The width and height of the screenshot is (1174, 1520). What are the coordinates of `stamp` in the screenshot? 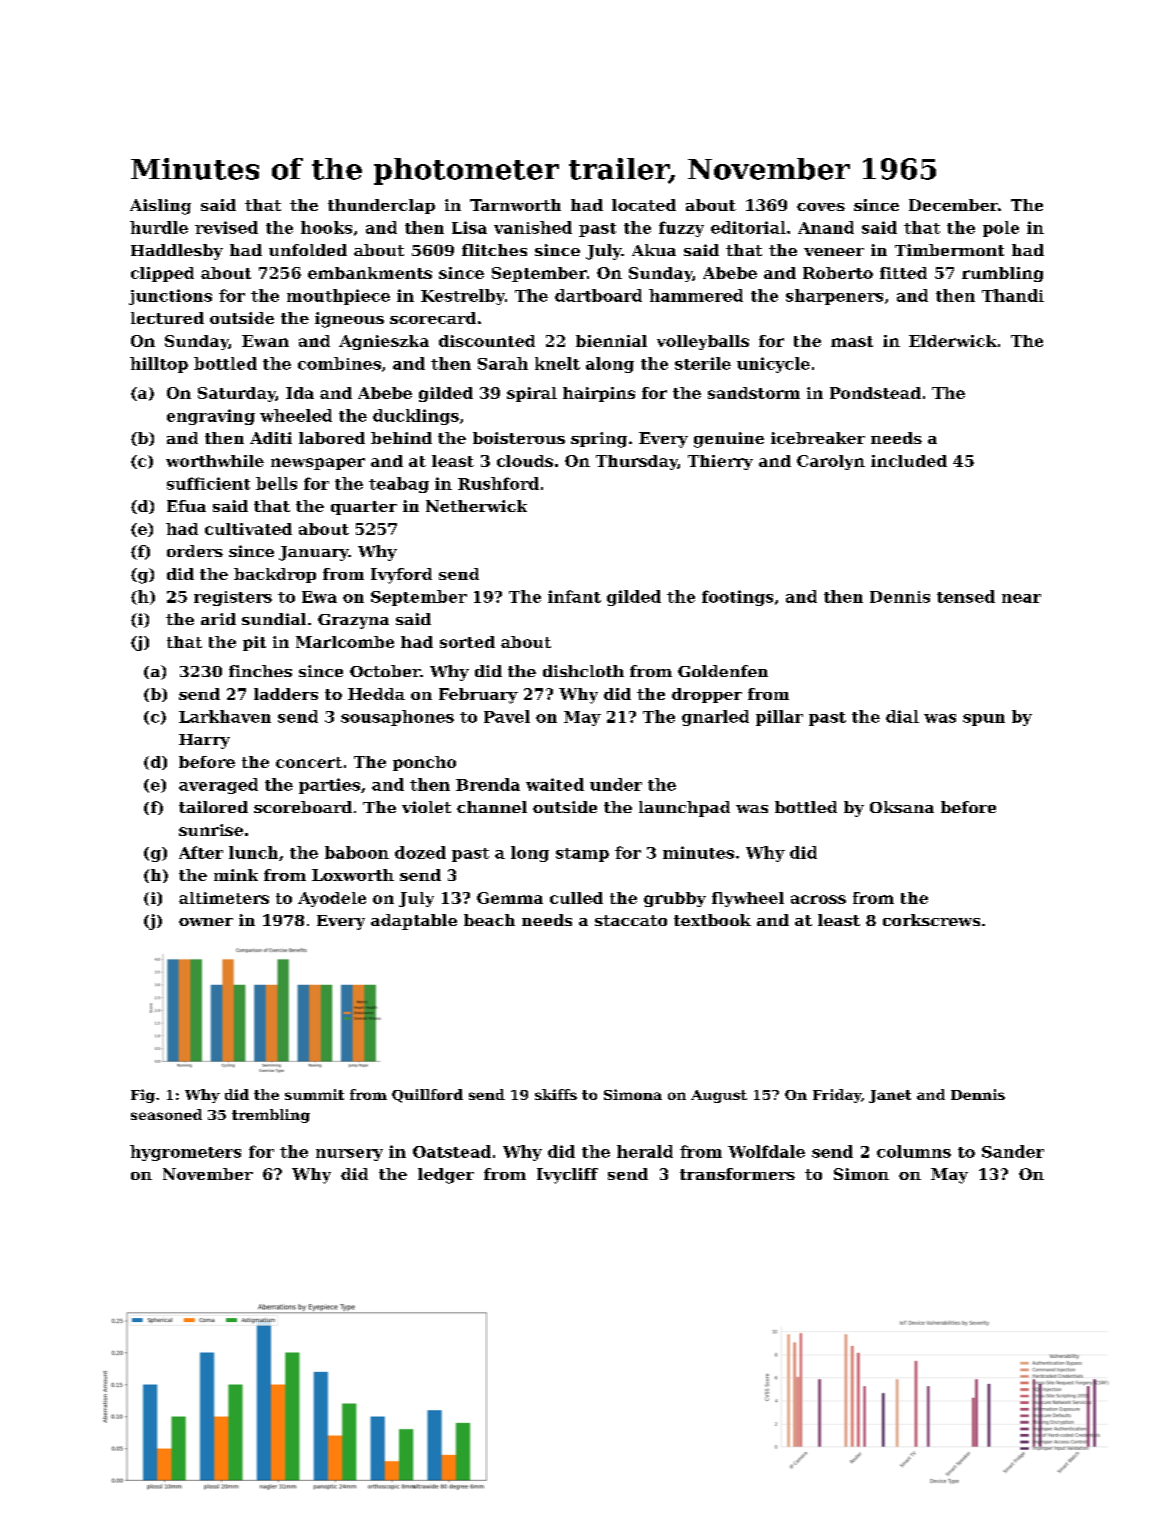 It's located at (582, 855).
